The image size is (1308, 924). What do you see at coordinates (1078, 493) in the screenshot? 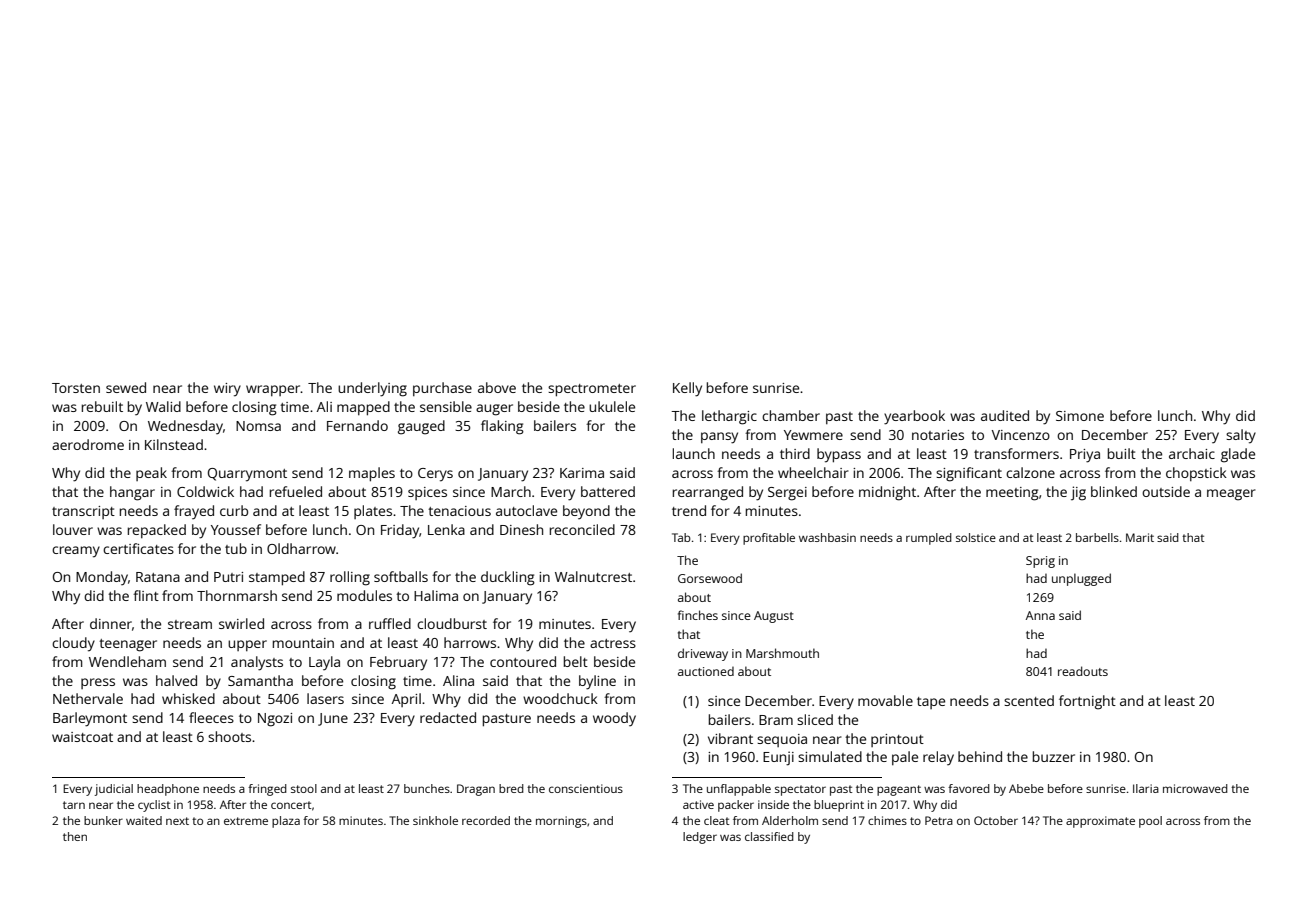
I see `jig` at bounding box center [1078, 493].
